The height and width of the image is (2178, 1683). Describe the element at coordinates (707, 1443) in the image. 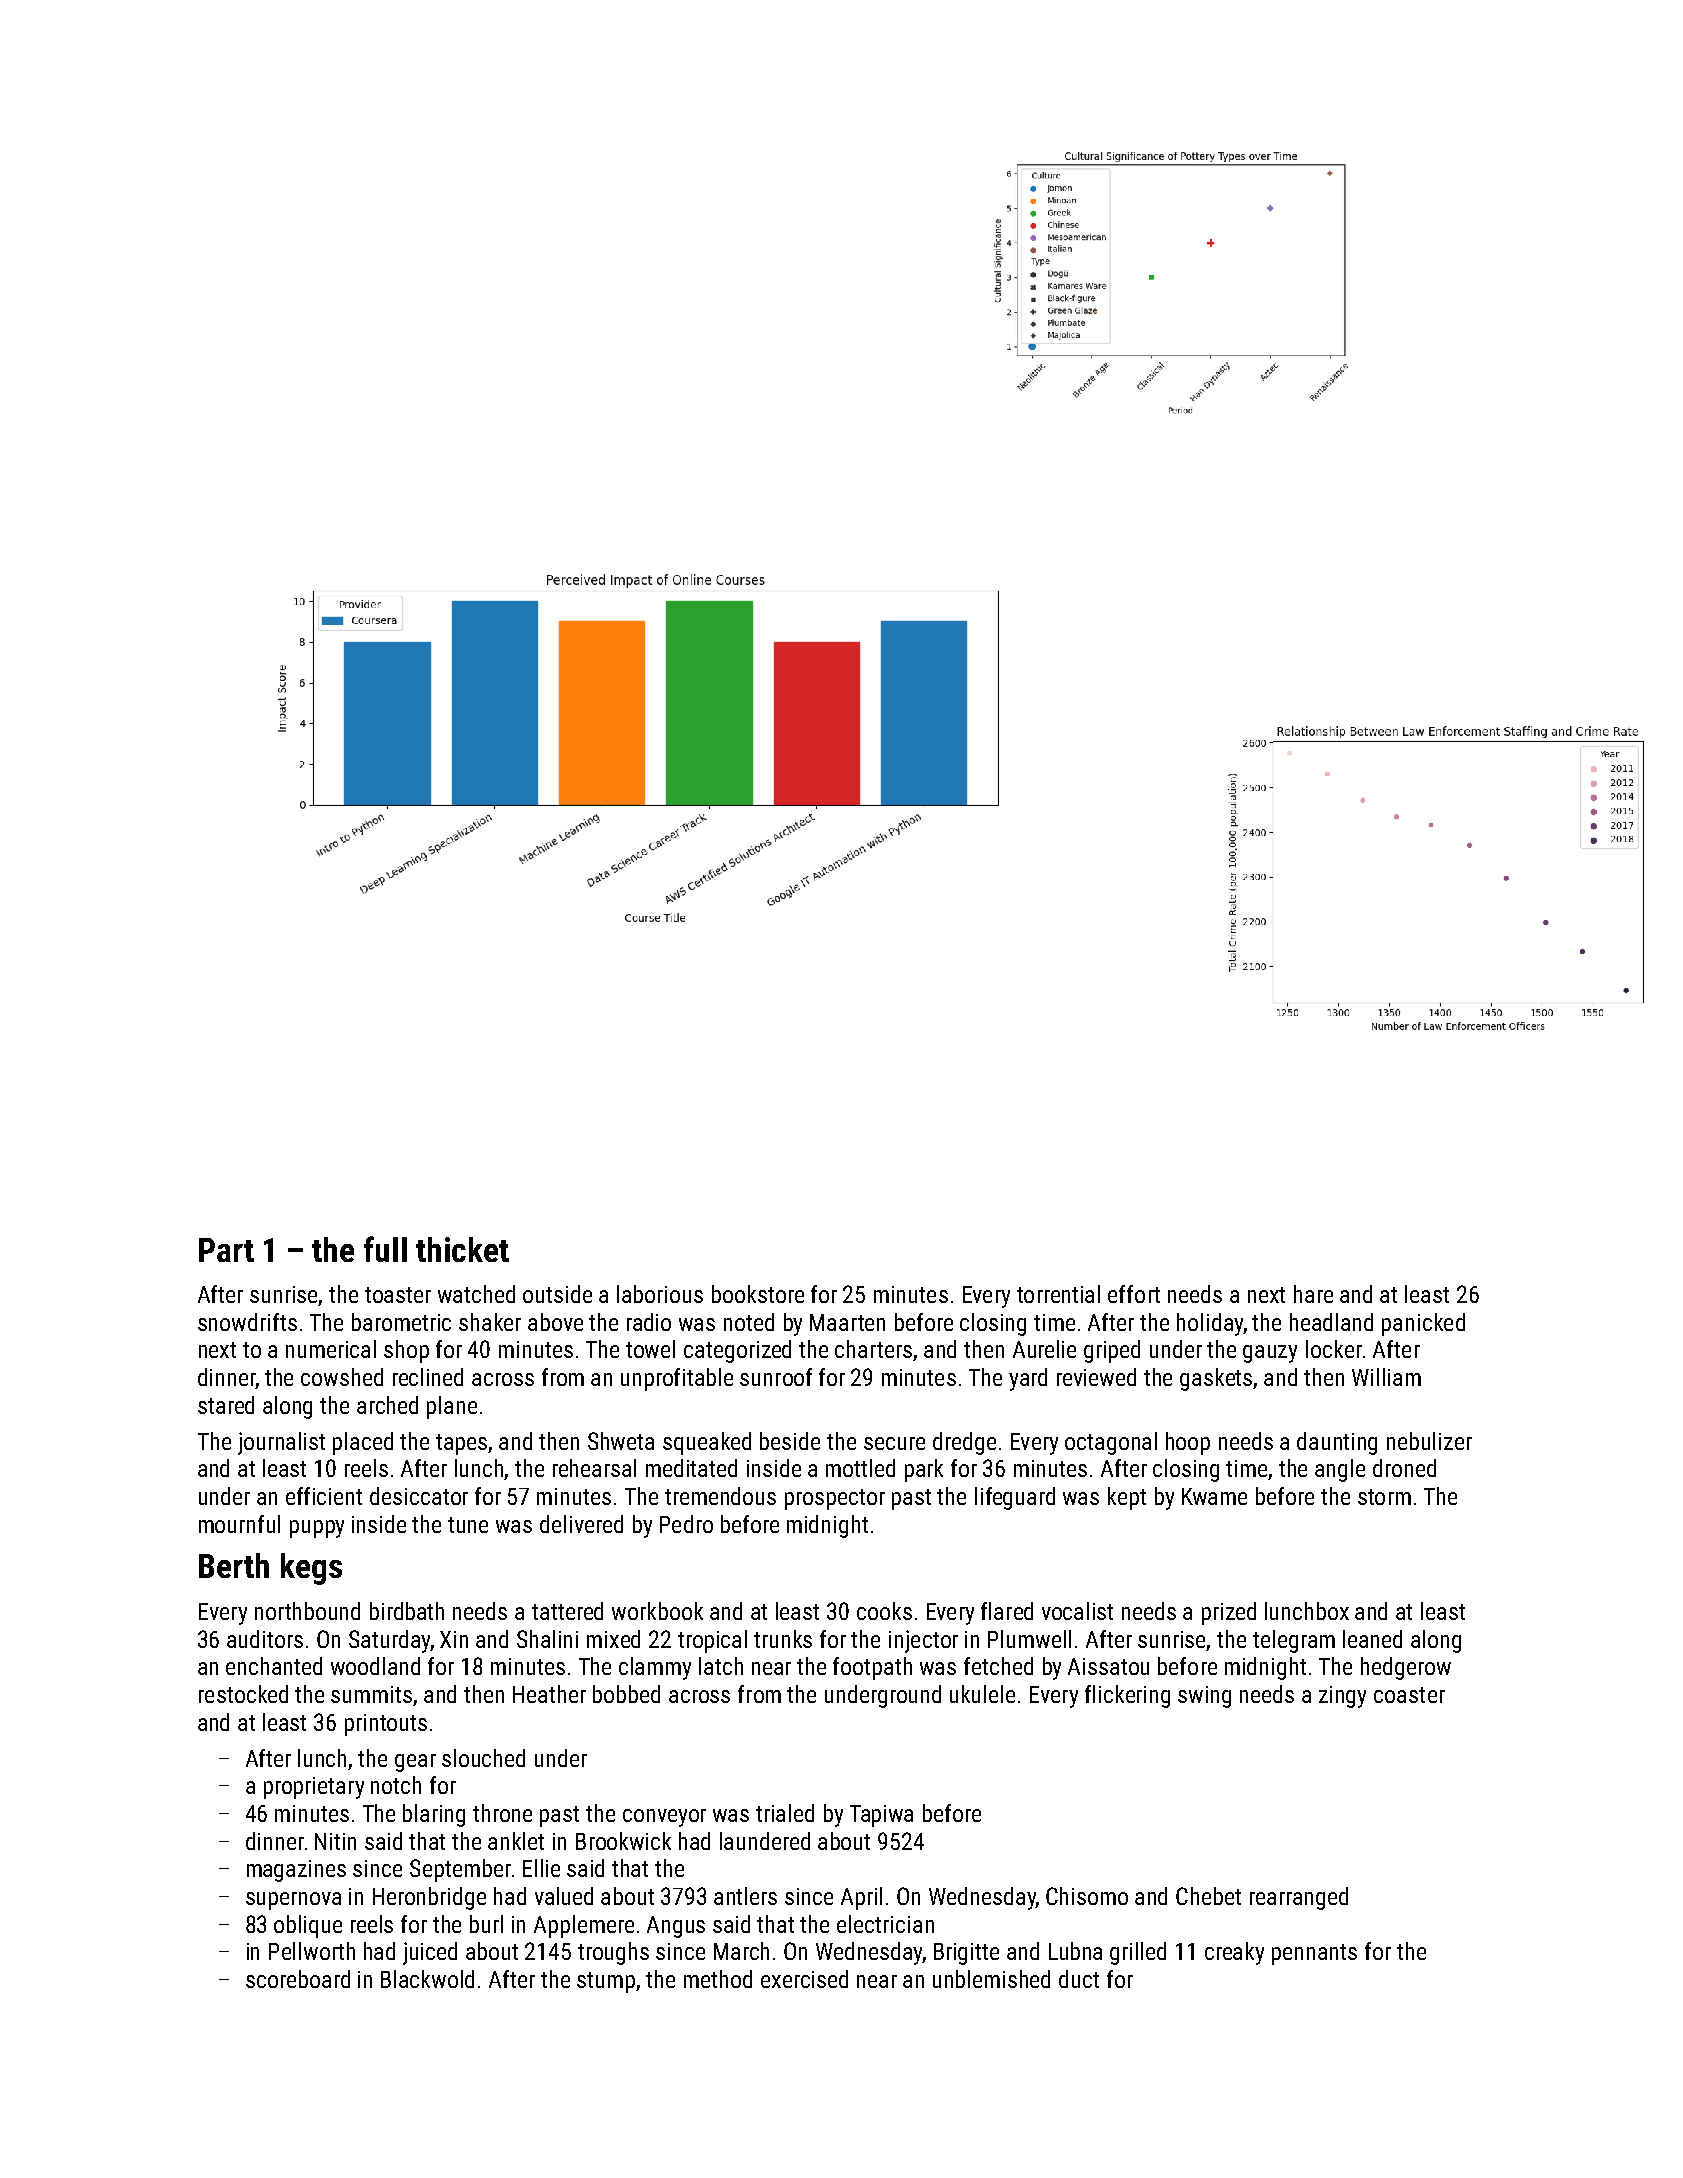

I see `squeaked` at that location.
